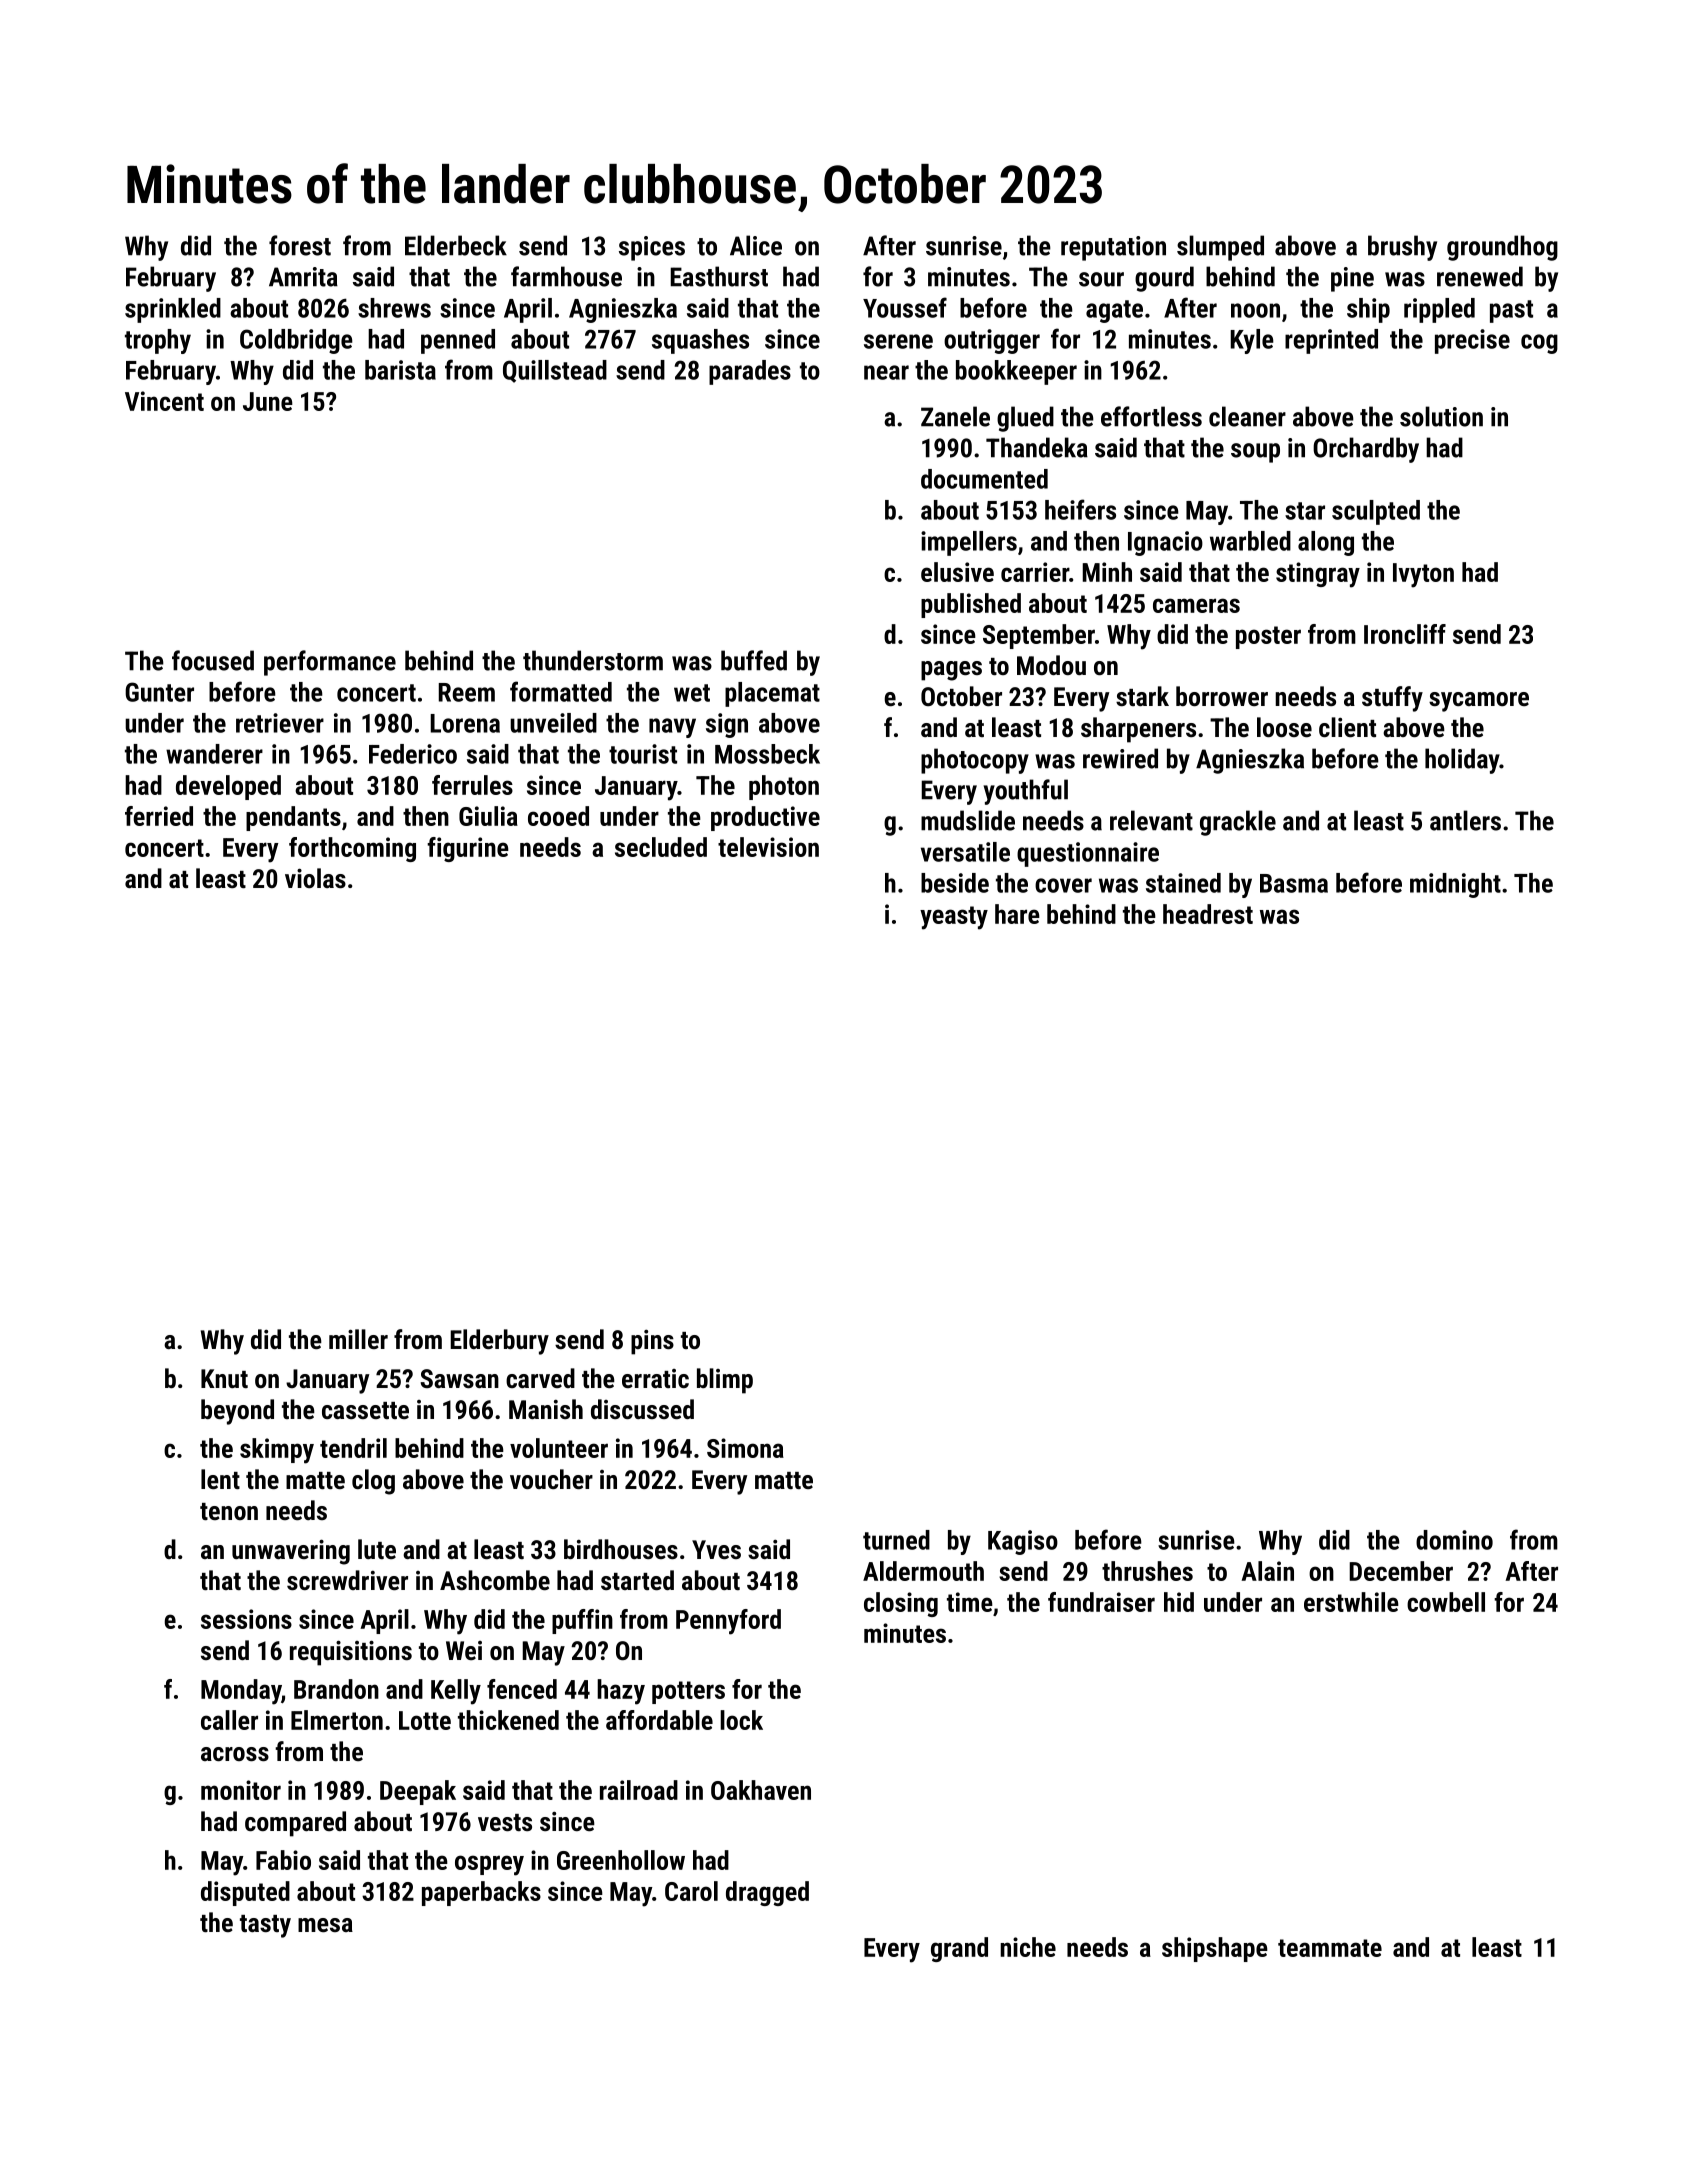 This image has width=1683, height=2178. I want to click on Reem, so click(467, 692).
